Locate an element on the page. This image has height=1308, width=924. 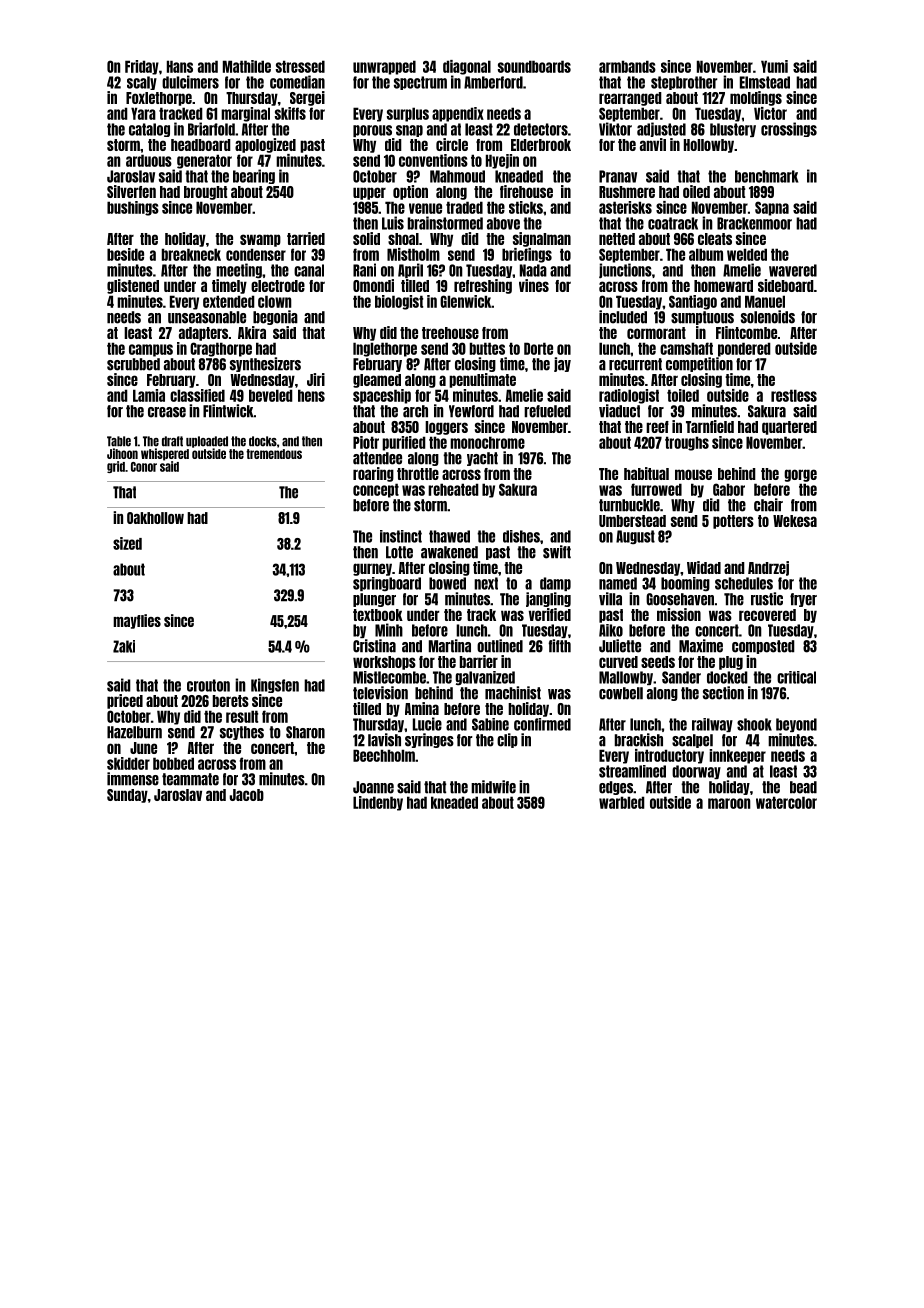
Flintwick is located at coordinates (228, 411).
